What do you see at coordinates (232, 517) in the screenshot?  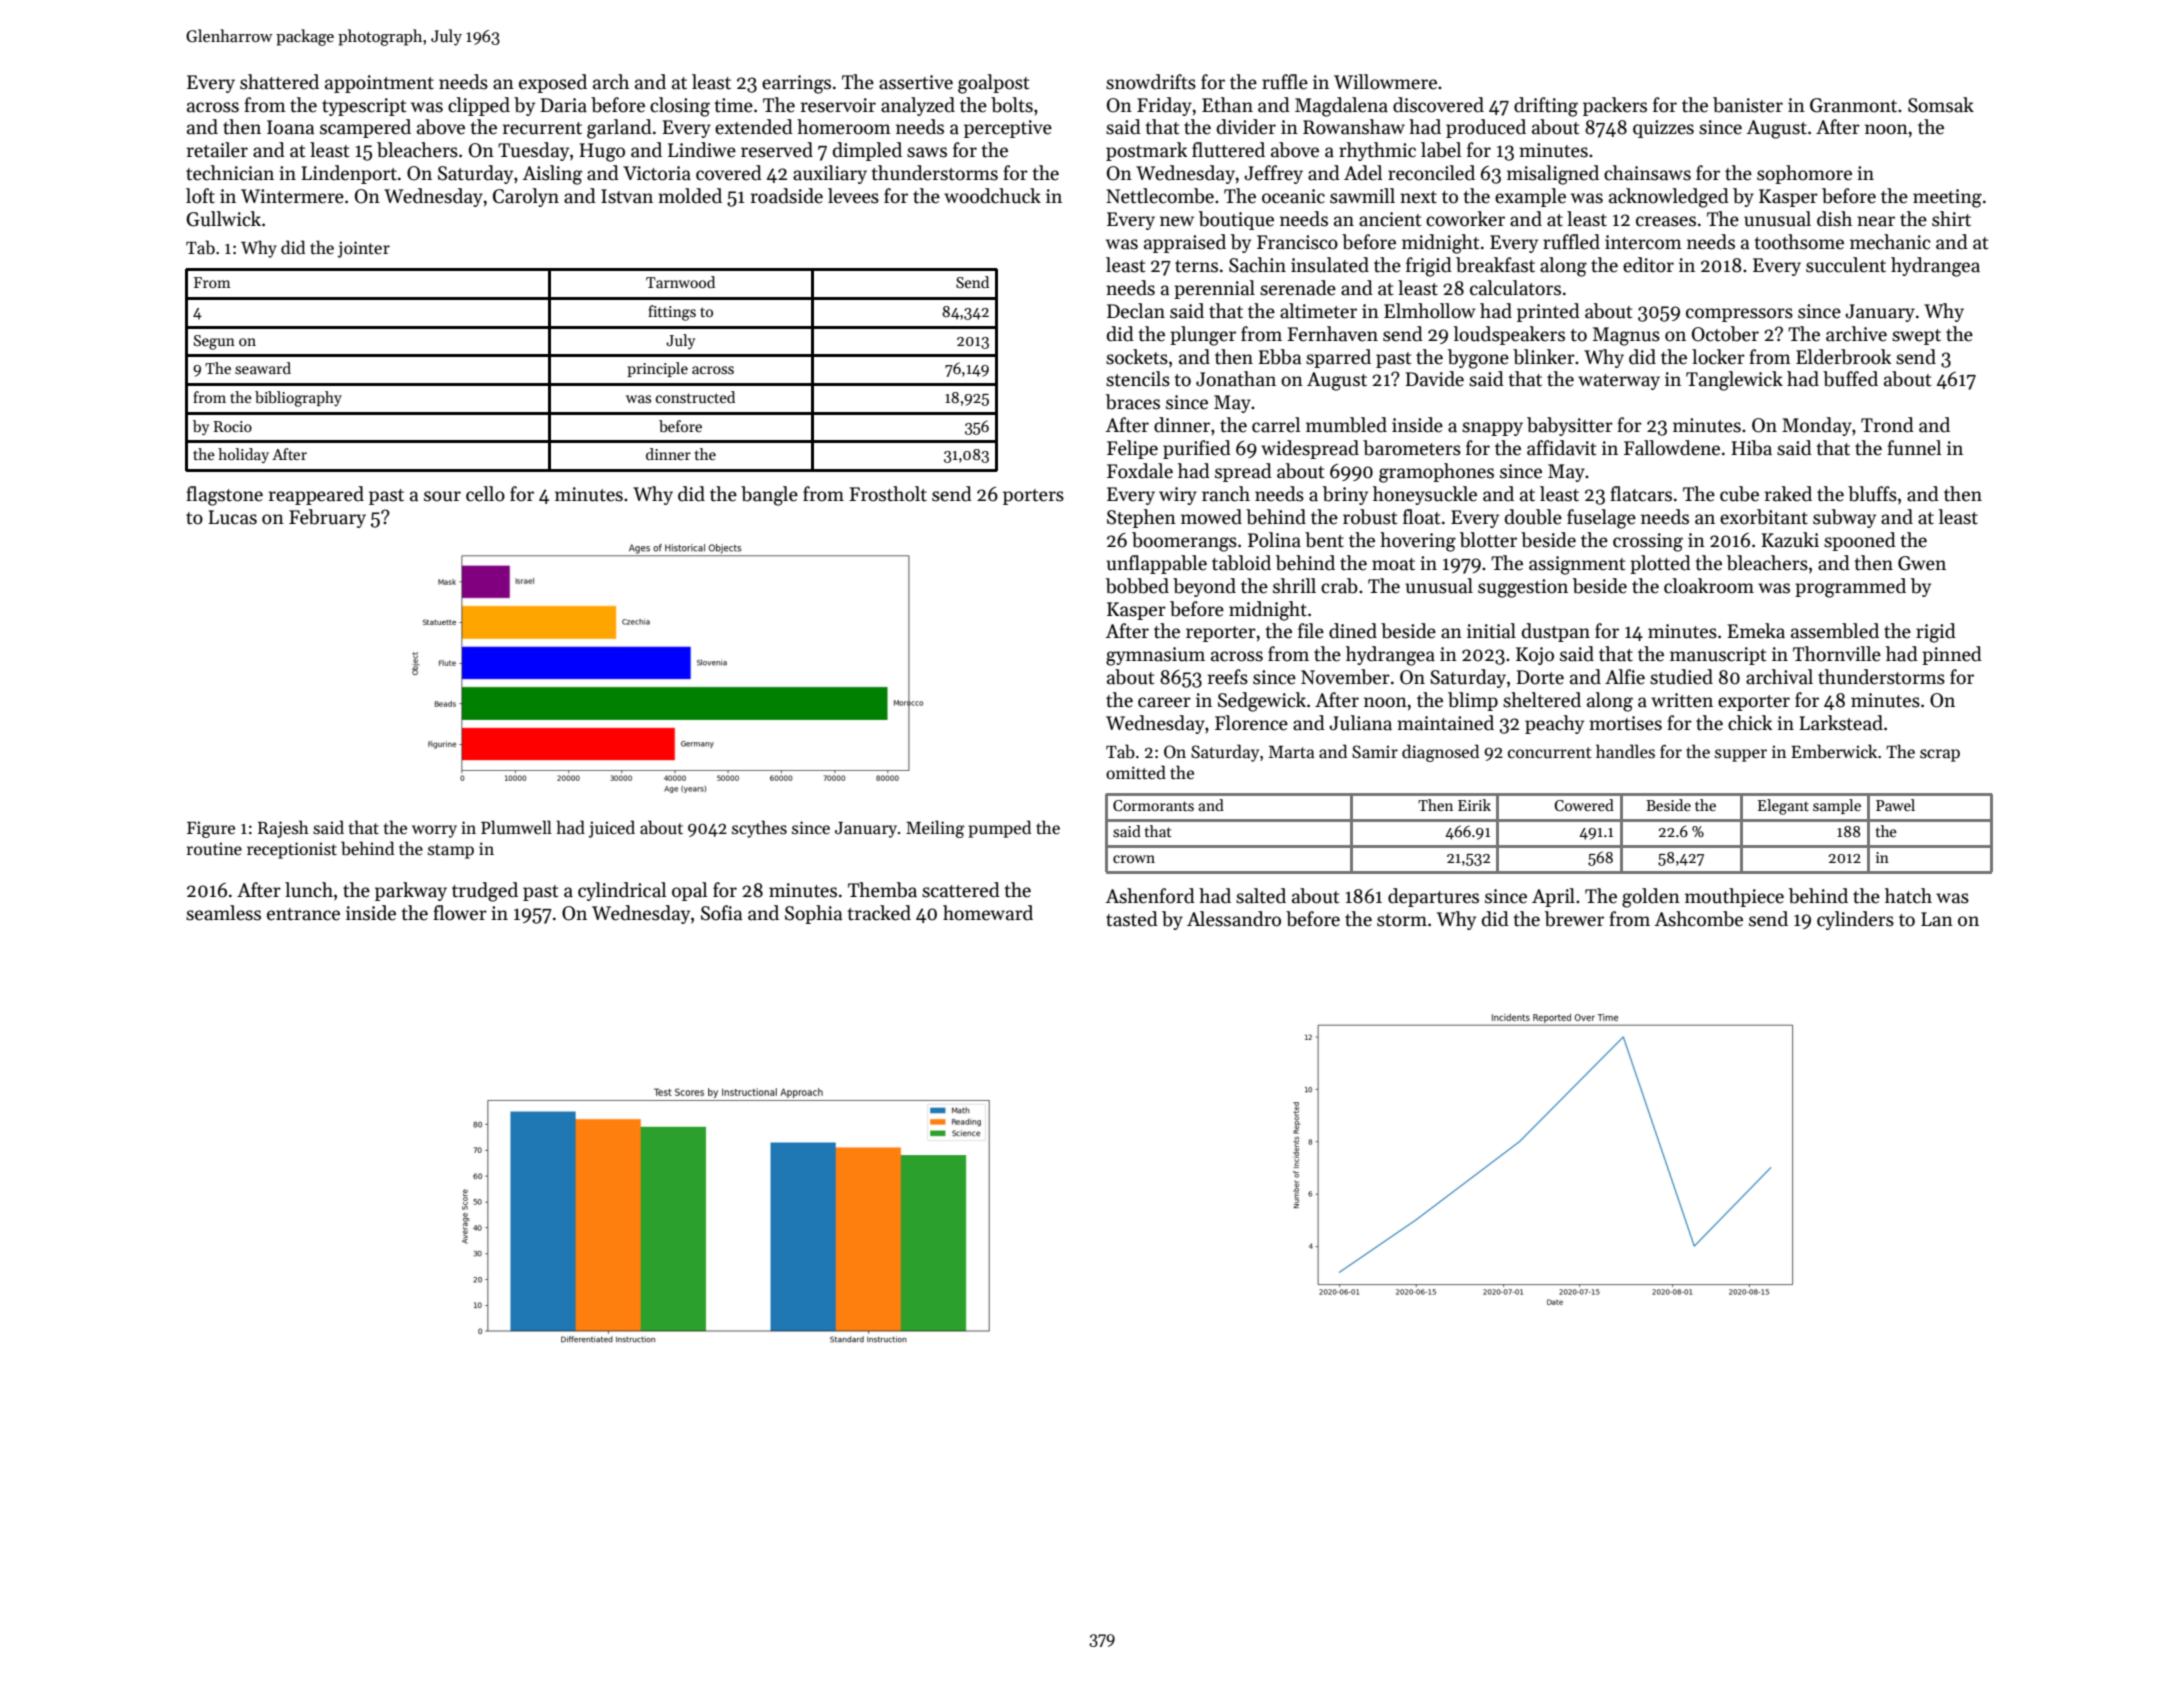 I see `Lucas` at bounding box center [232, 517].
